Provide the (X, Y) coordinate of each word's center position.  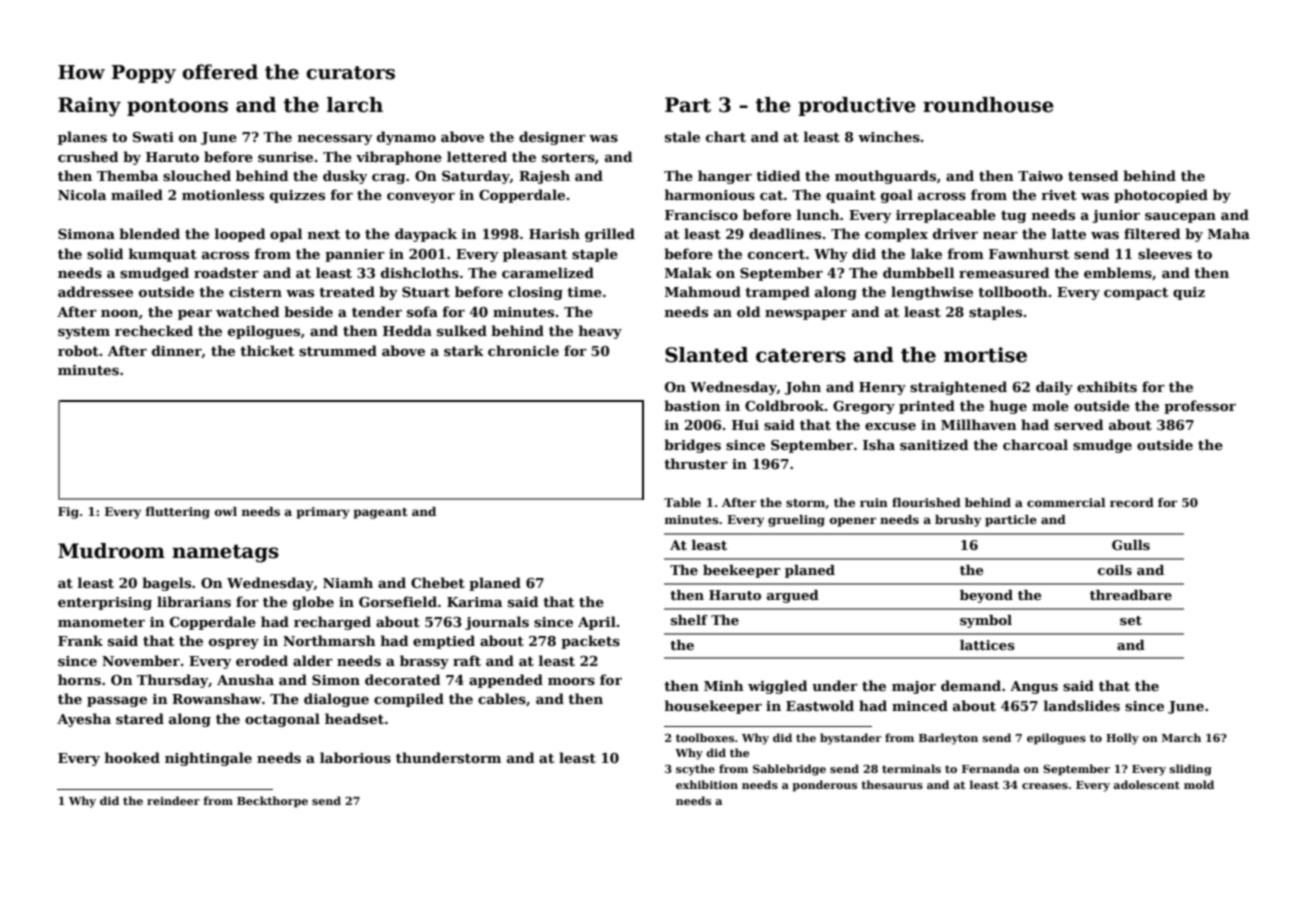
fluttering (177, 513)
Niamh (348, 582)
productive (857, 106)
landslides (1082, 705)
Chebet (438, 582)
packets (590, 642)
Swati (153, 137)
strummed (338, 350)
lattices (987, 645)
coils (1115, 570)
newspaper (806, 315)
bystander (851, 739)
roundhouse (988, 105)
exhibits (1107, 386)
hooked (132, 757)
